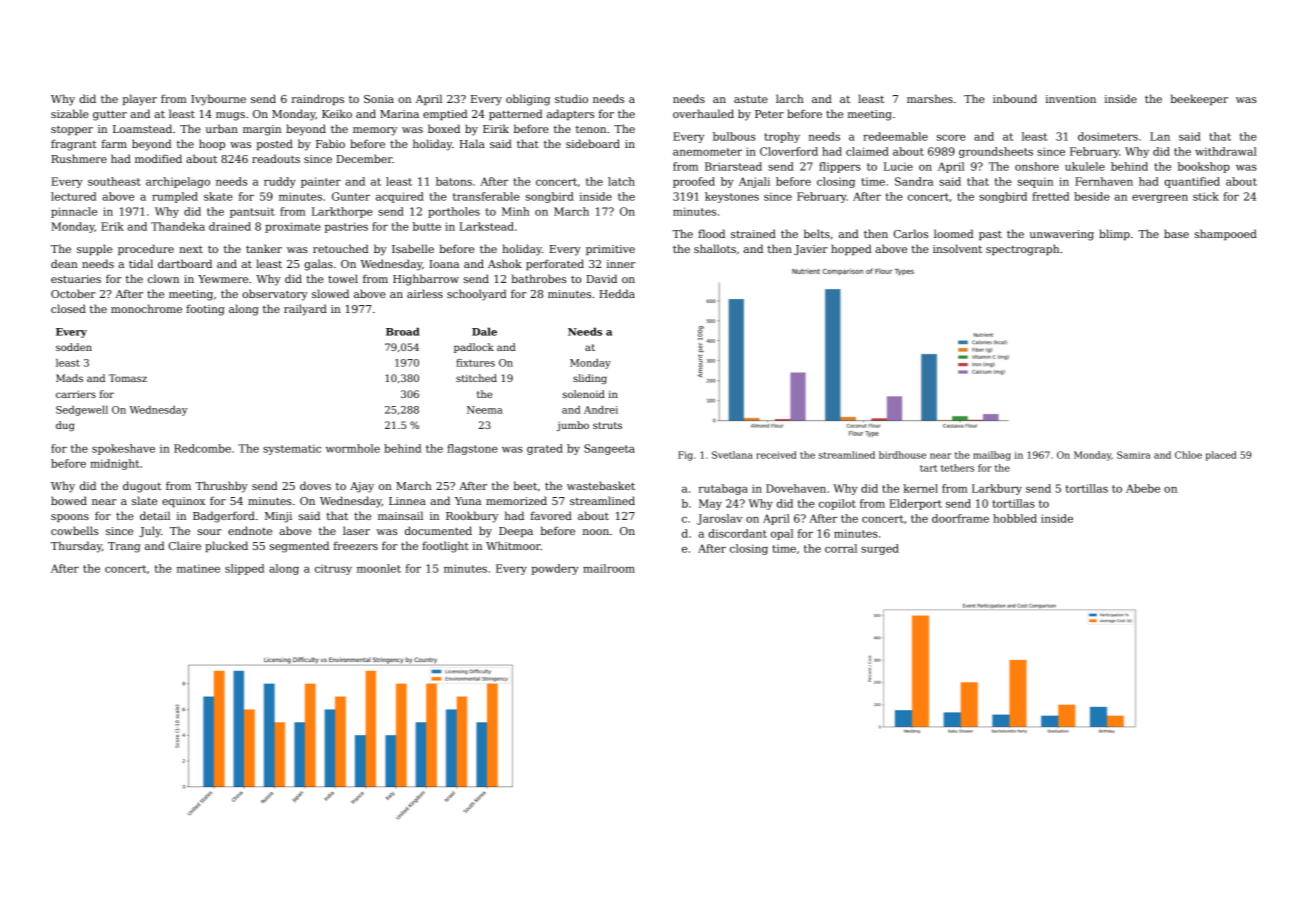  What do you see at coordinates (333, 570) in the screenshot?
I see `citrusy` at bounding box center [333, 570].
